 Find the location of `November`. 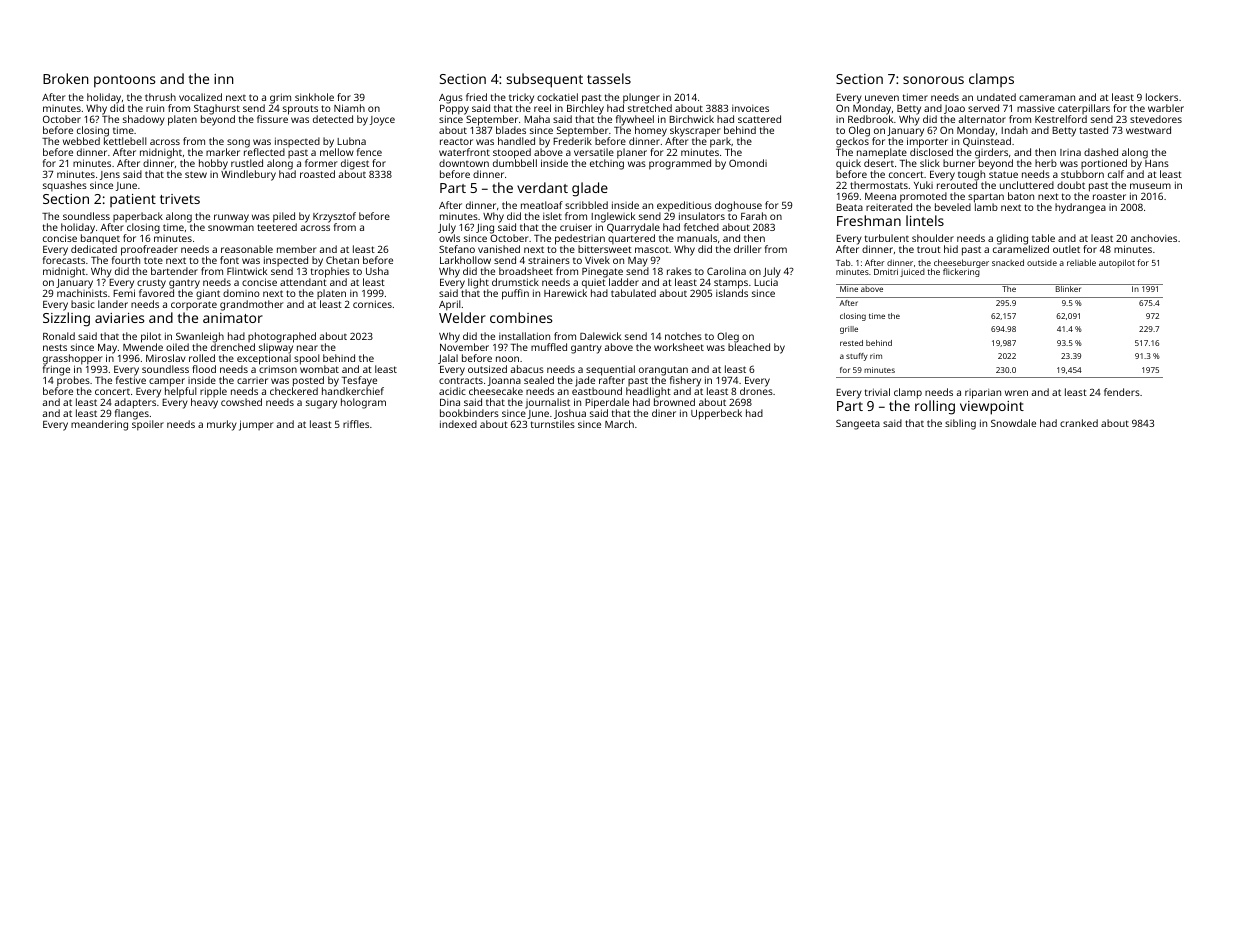

November is located at coordinates (464, 347).
